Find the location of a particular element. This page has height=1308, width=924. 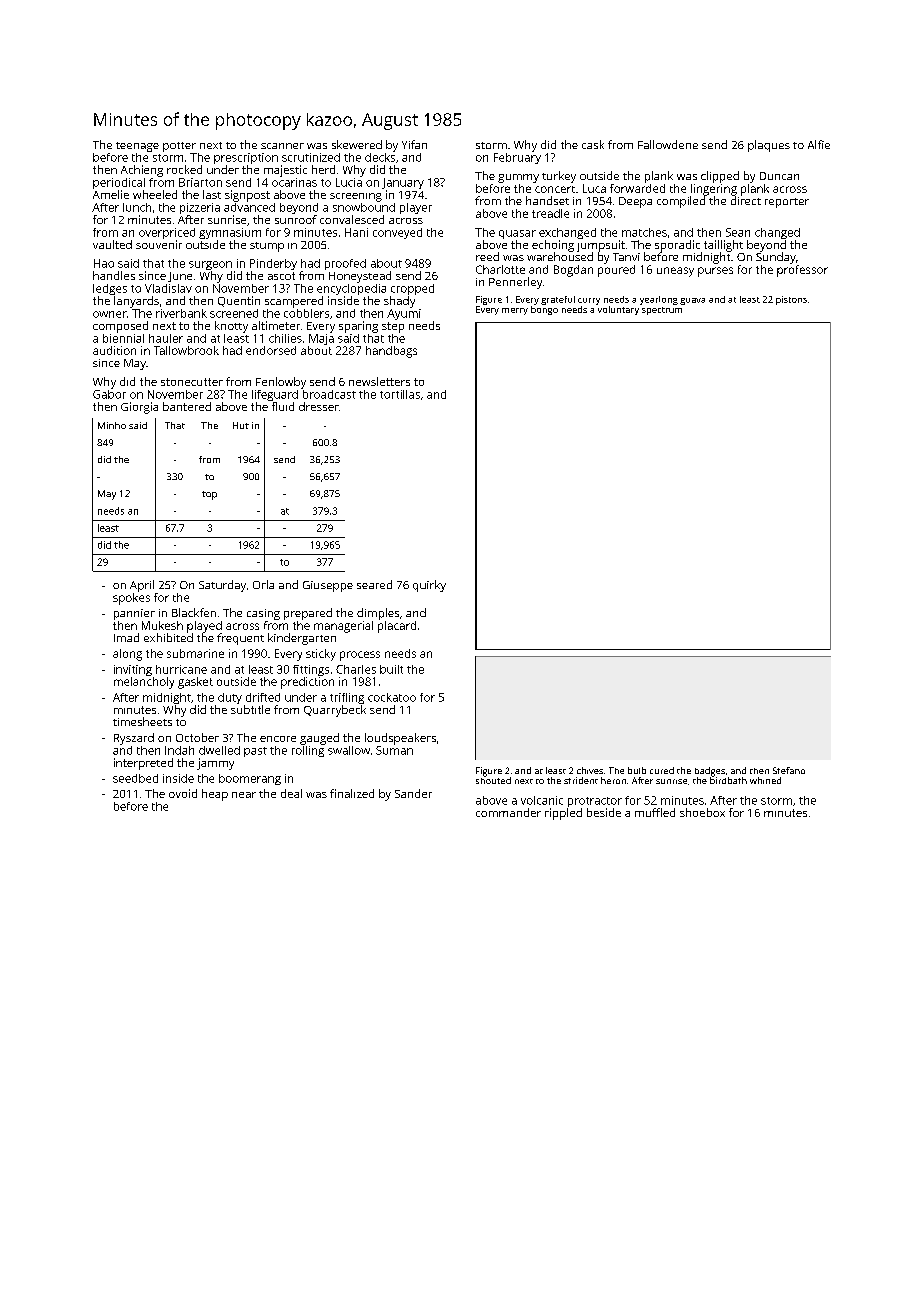

February is located at coordinates (517, 158).
